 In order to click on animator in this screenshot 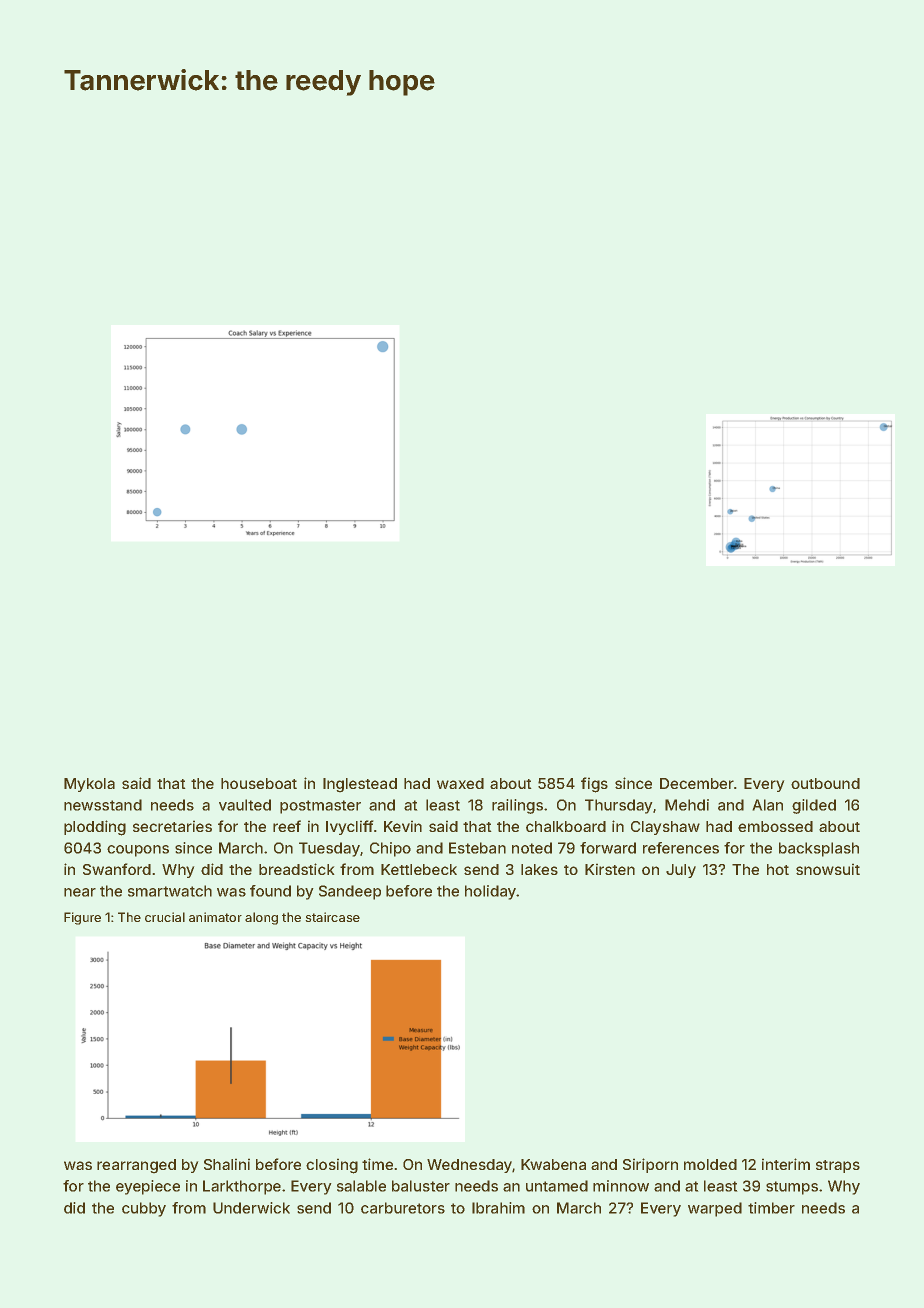, I will do `click(215, 917)`.
